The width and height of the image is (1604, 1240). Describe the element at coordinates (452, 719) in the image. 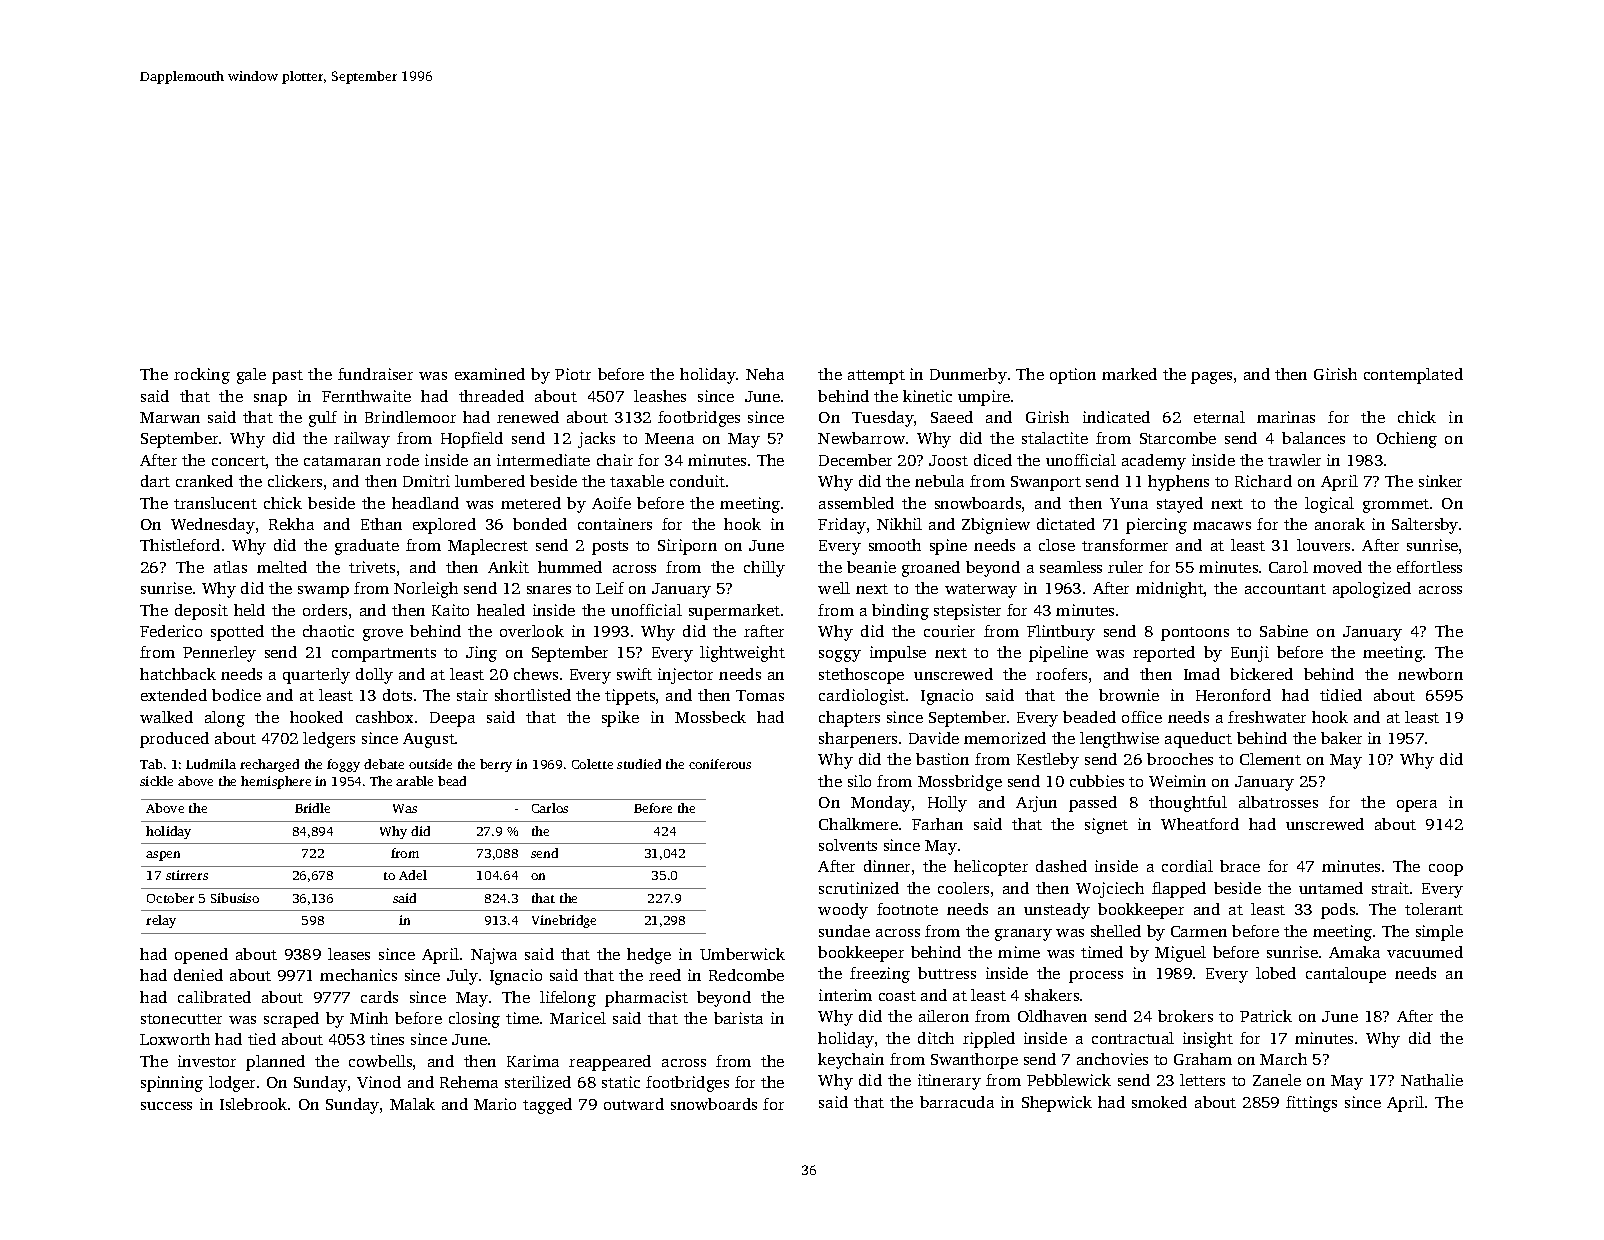

I see `Deepa` at that location.
